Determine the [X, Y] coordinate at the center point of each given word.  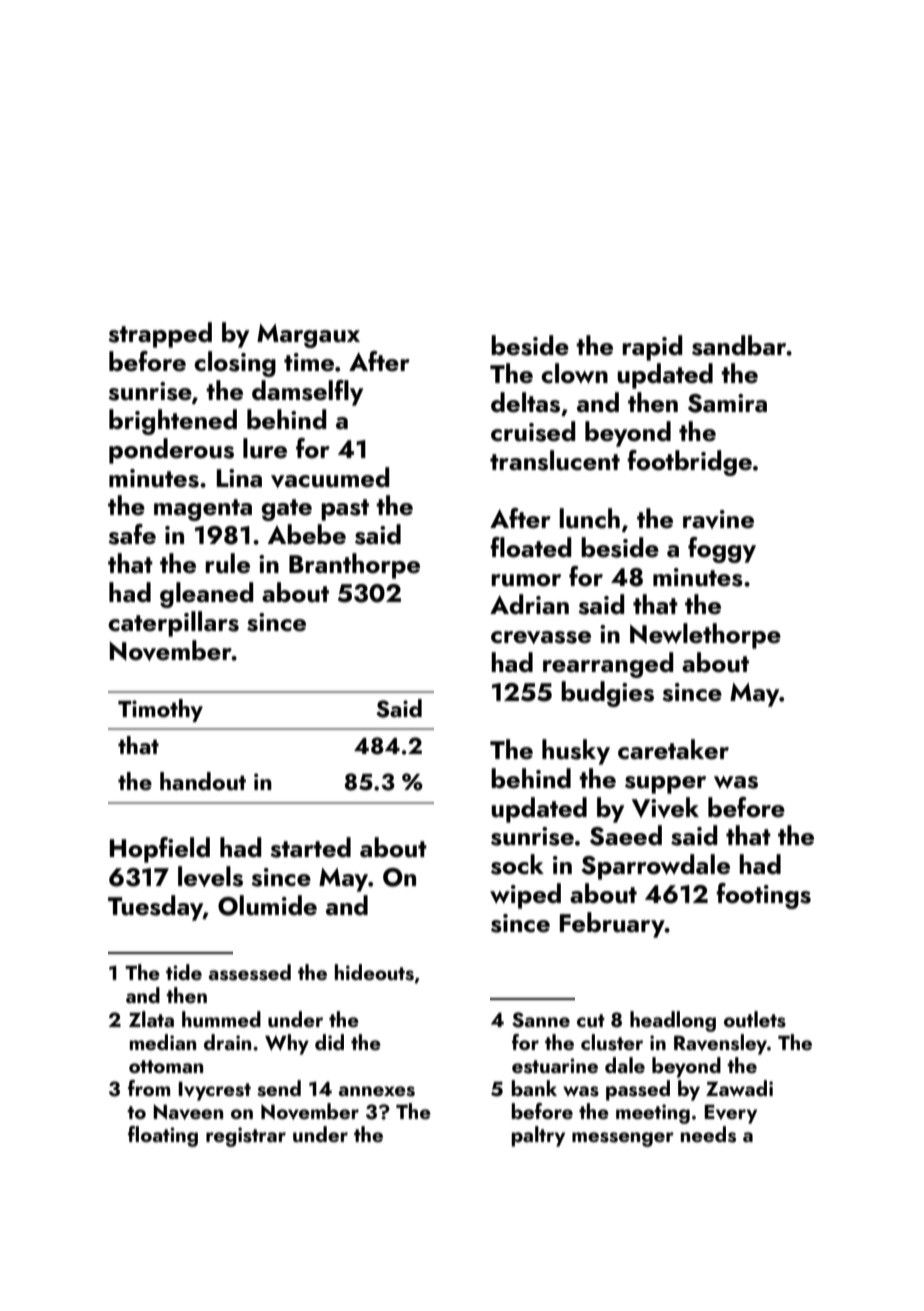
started [310, 847]
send [279, 1088]
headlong [673, 1021]
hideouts [374, 972]
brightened [173, 422]
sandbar [739, 345]
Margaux [308, 336]
